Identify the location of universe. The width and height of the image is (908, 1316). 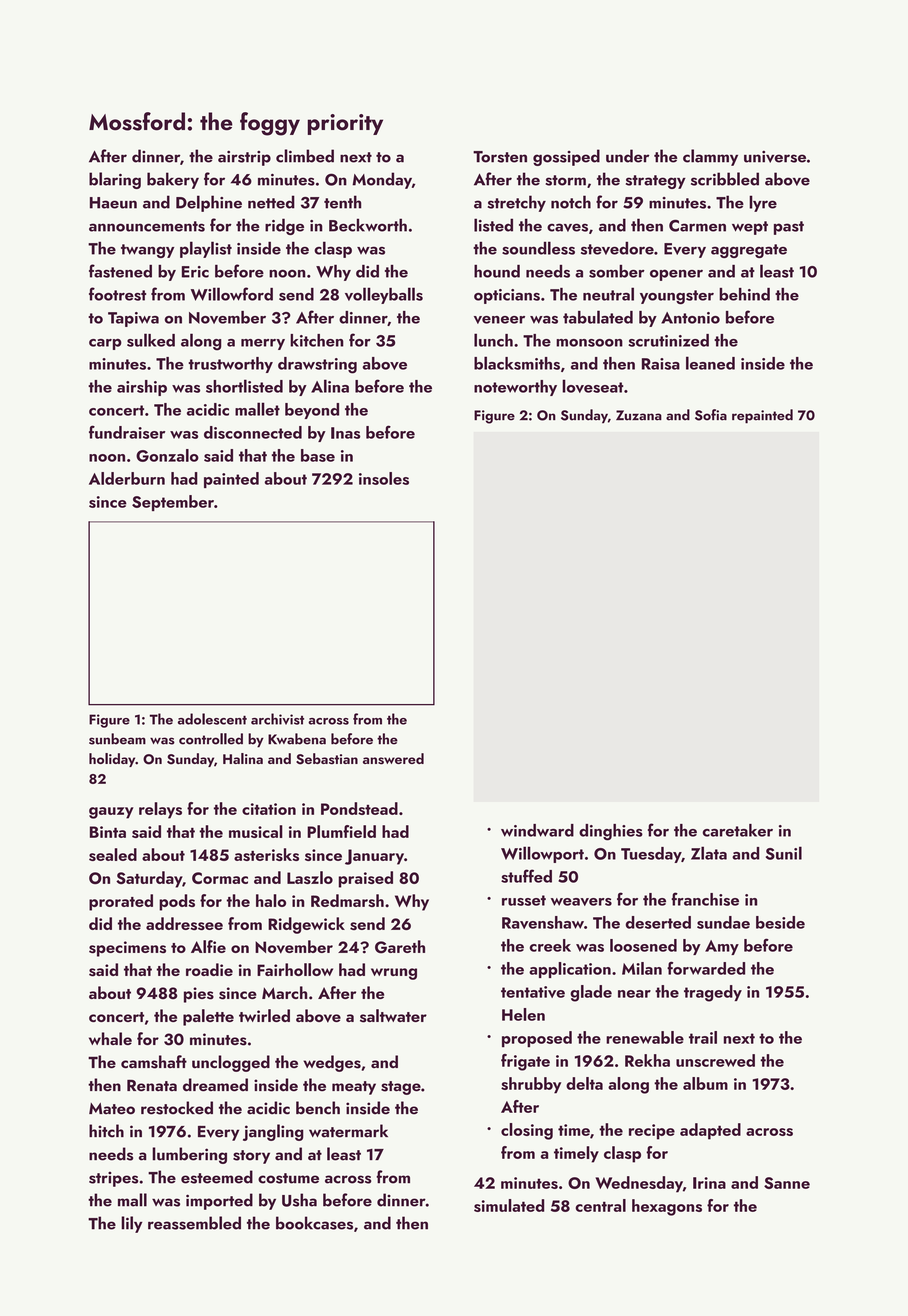
(775, 157).
